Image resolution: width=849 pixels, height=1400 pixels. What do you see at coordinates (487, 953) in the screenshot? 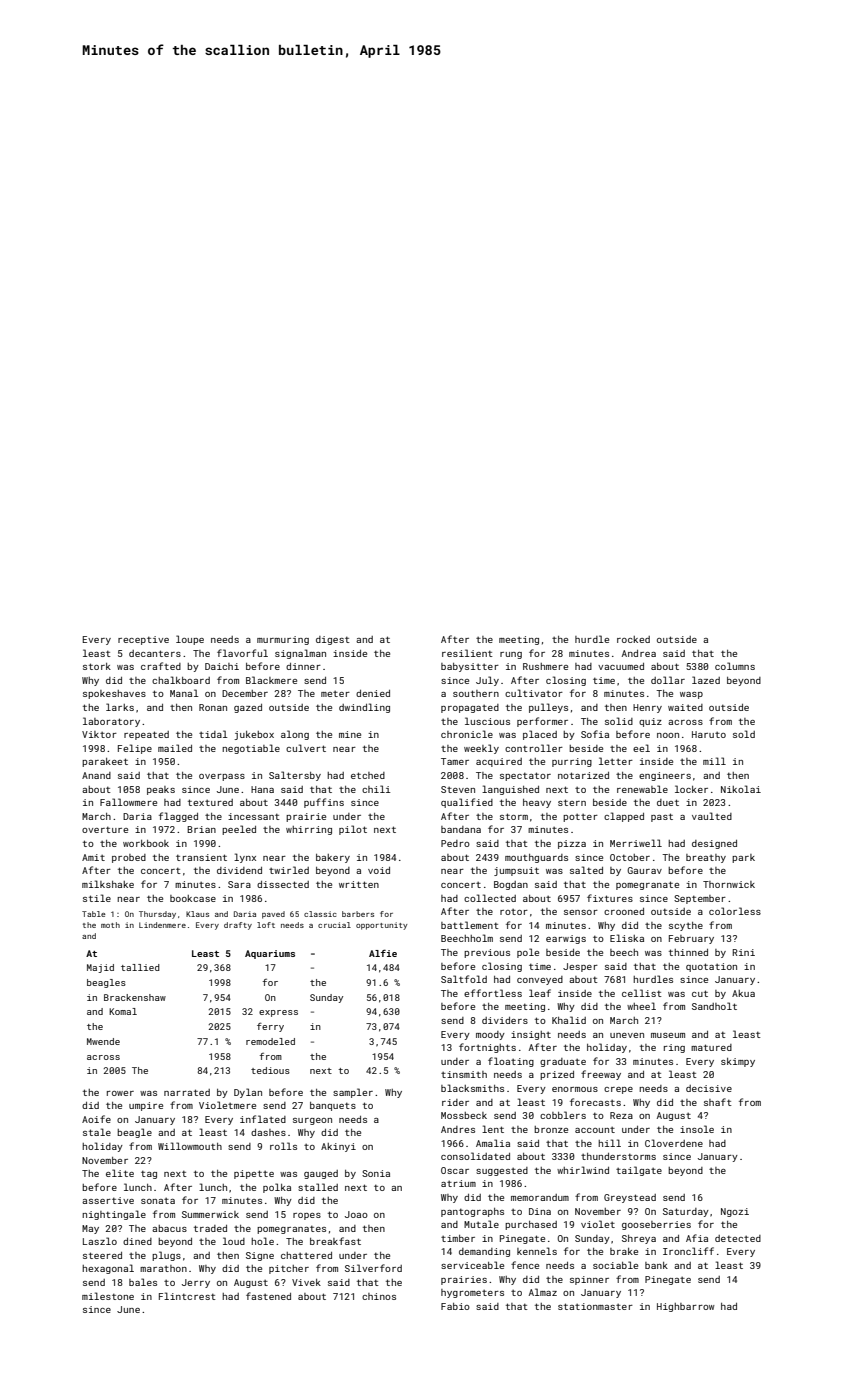
I see `previous` at bounding box center [487, 953].
